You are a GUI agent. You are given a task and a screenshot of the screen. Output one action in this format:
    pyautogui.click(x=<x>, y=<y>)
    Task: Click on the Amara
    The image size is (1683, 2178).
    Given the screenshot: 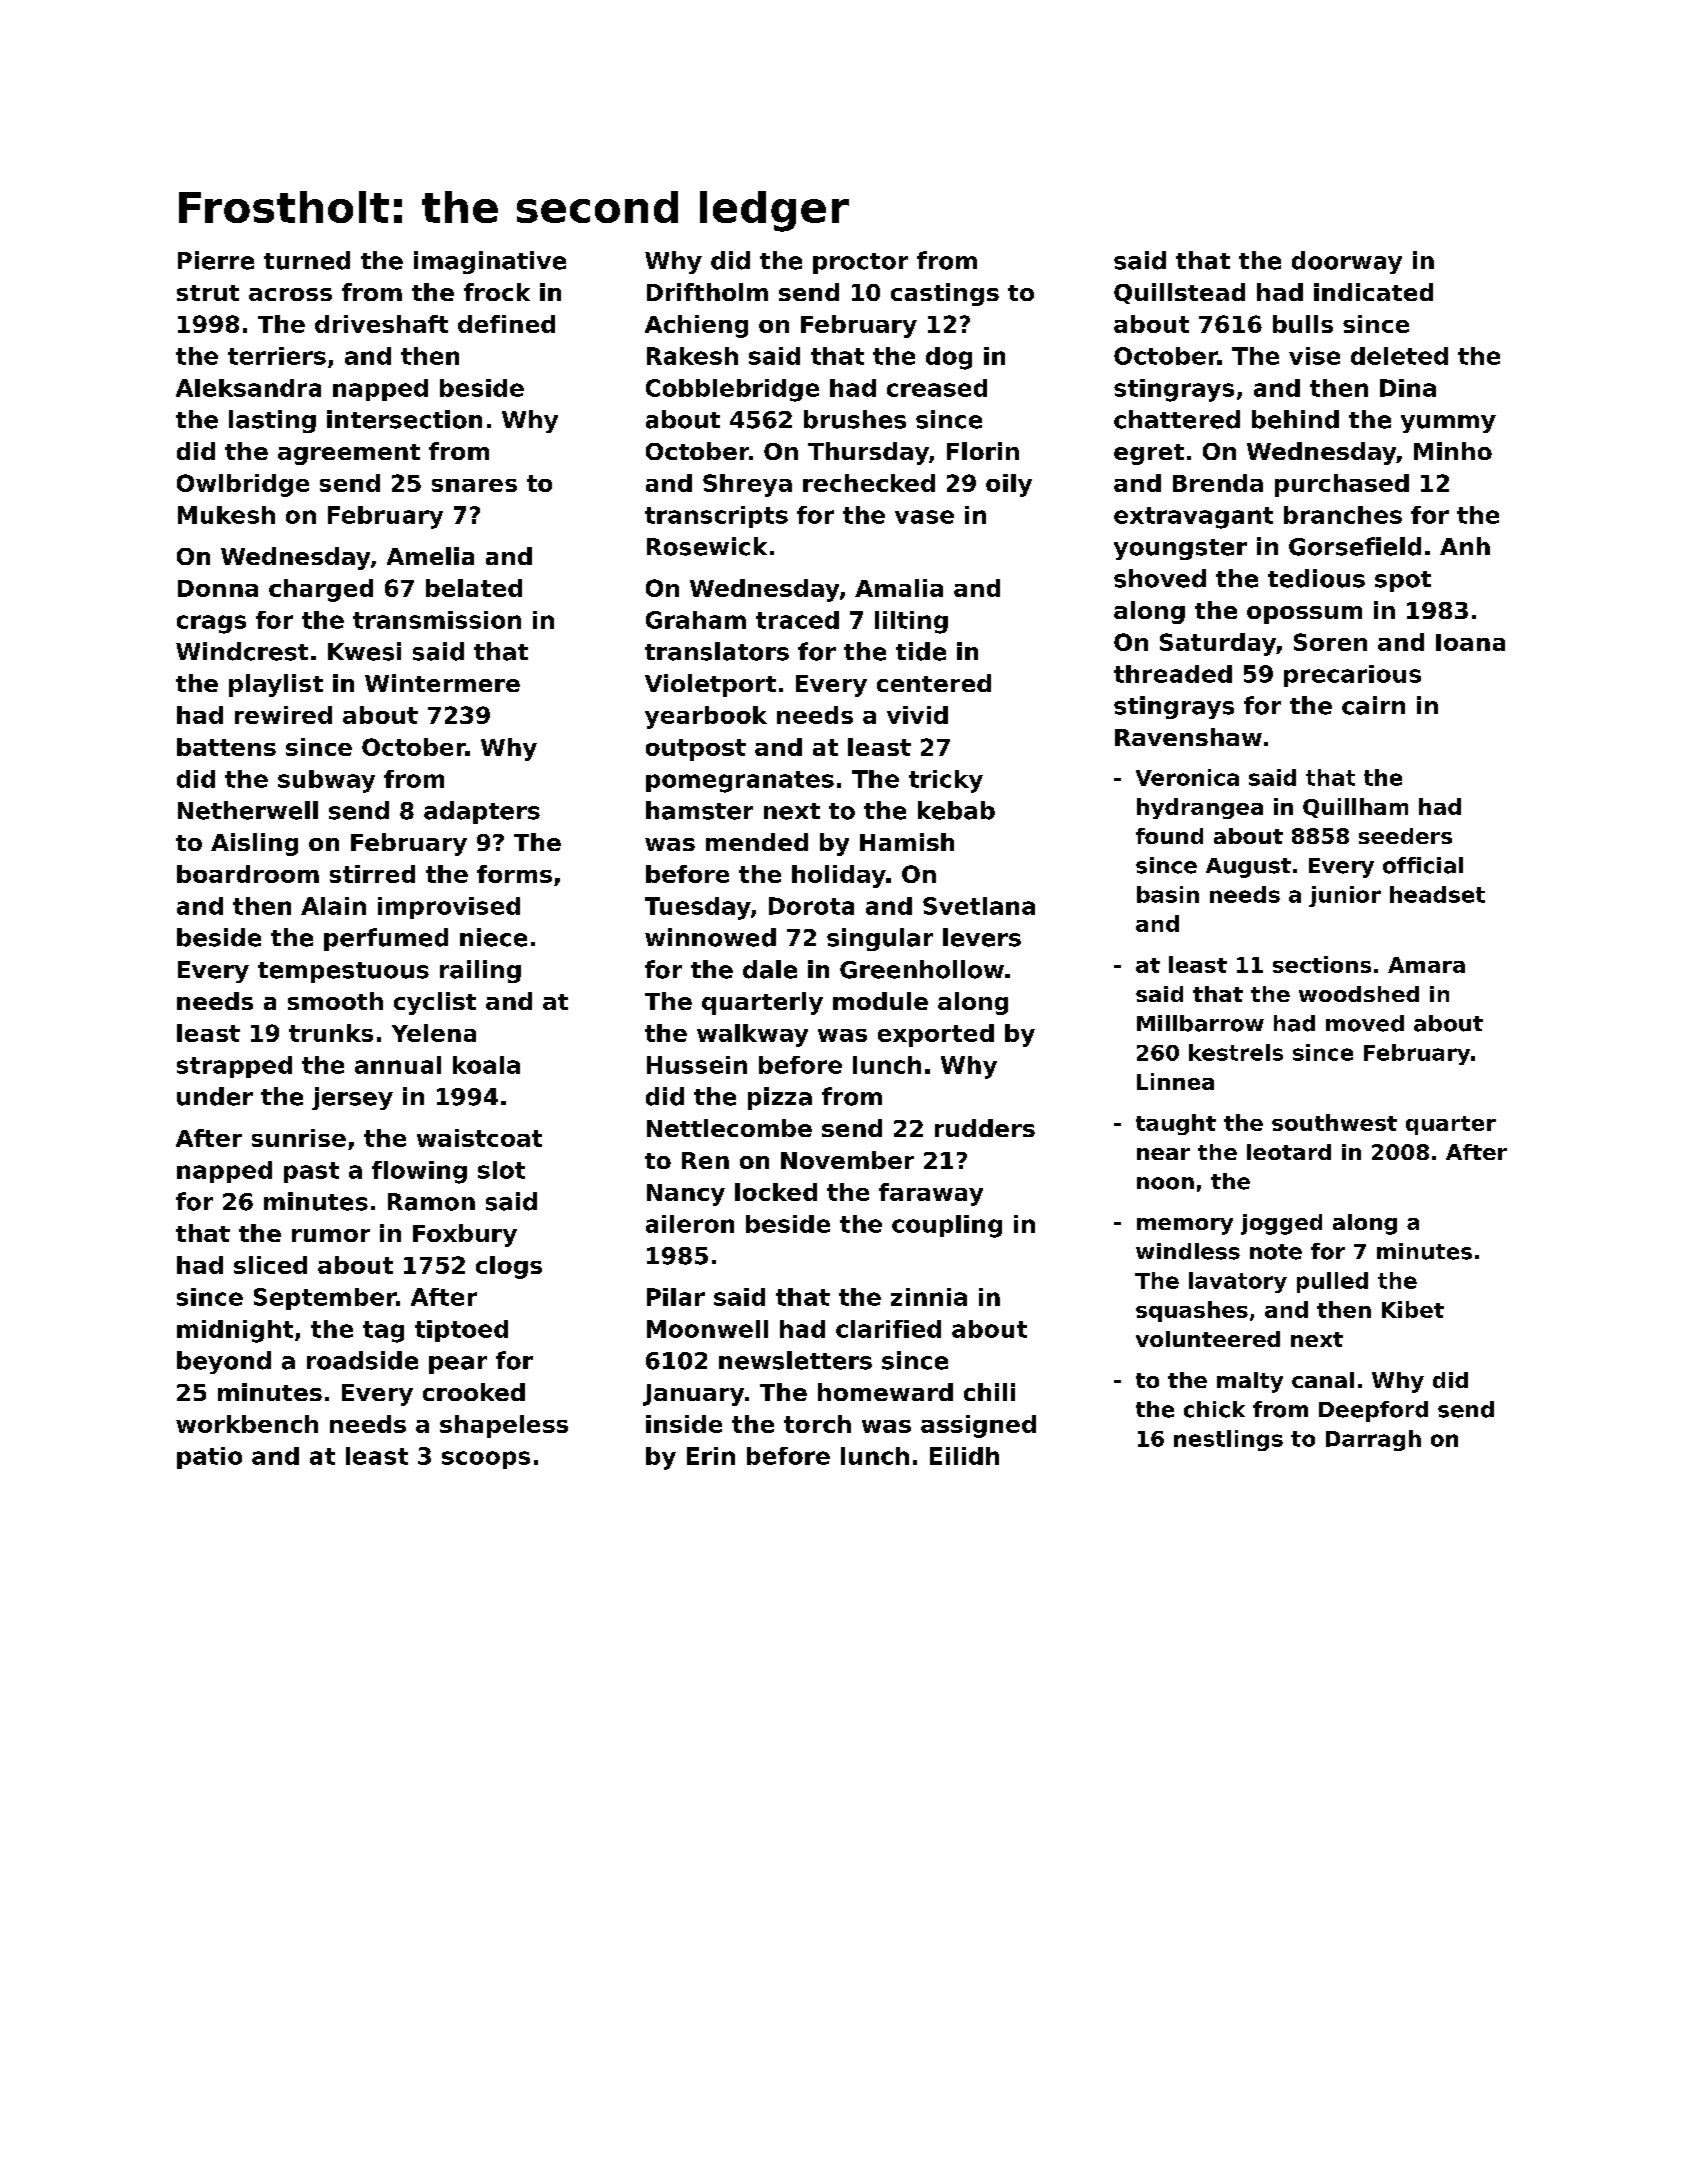 What is the action you would take?
    pyautogui.click(x=1426, y=965)
